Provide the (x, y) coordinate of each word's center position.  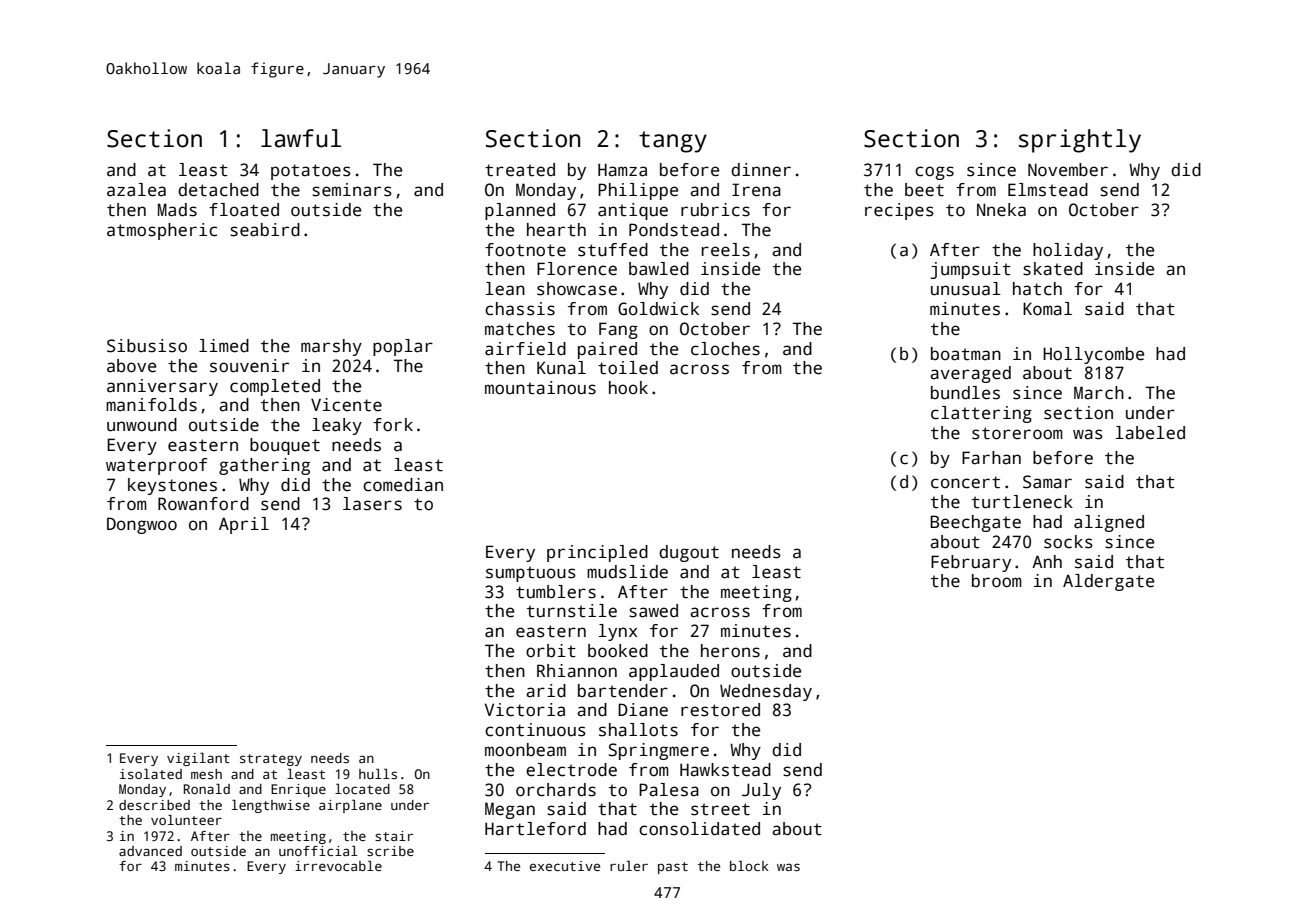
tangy (673, 142)
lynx (618, 632)
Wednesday (766, 692)
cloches (725, 349)
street (720, 809)
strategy (271, 760)
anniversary (162, 387)
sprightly (1080, 141)
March (1099, 393)
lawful (301, 138)
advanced (150, 851)
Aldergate (1108, 582)
